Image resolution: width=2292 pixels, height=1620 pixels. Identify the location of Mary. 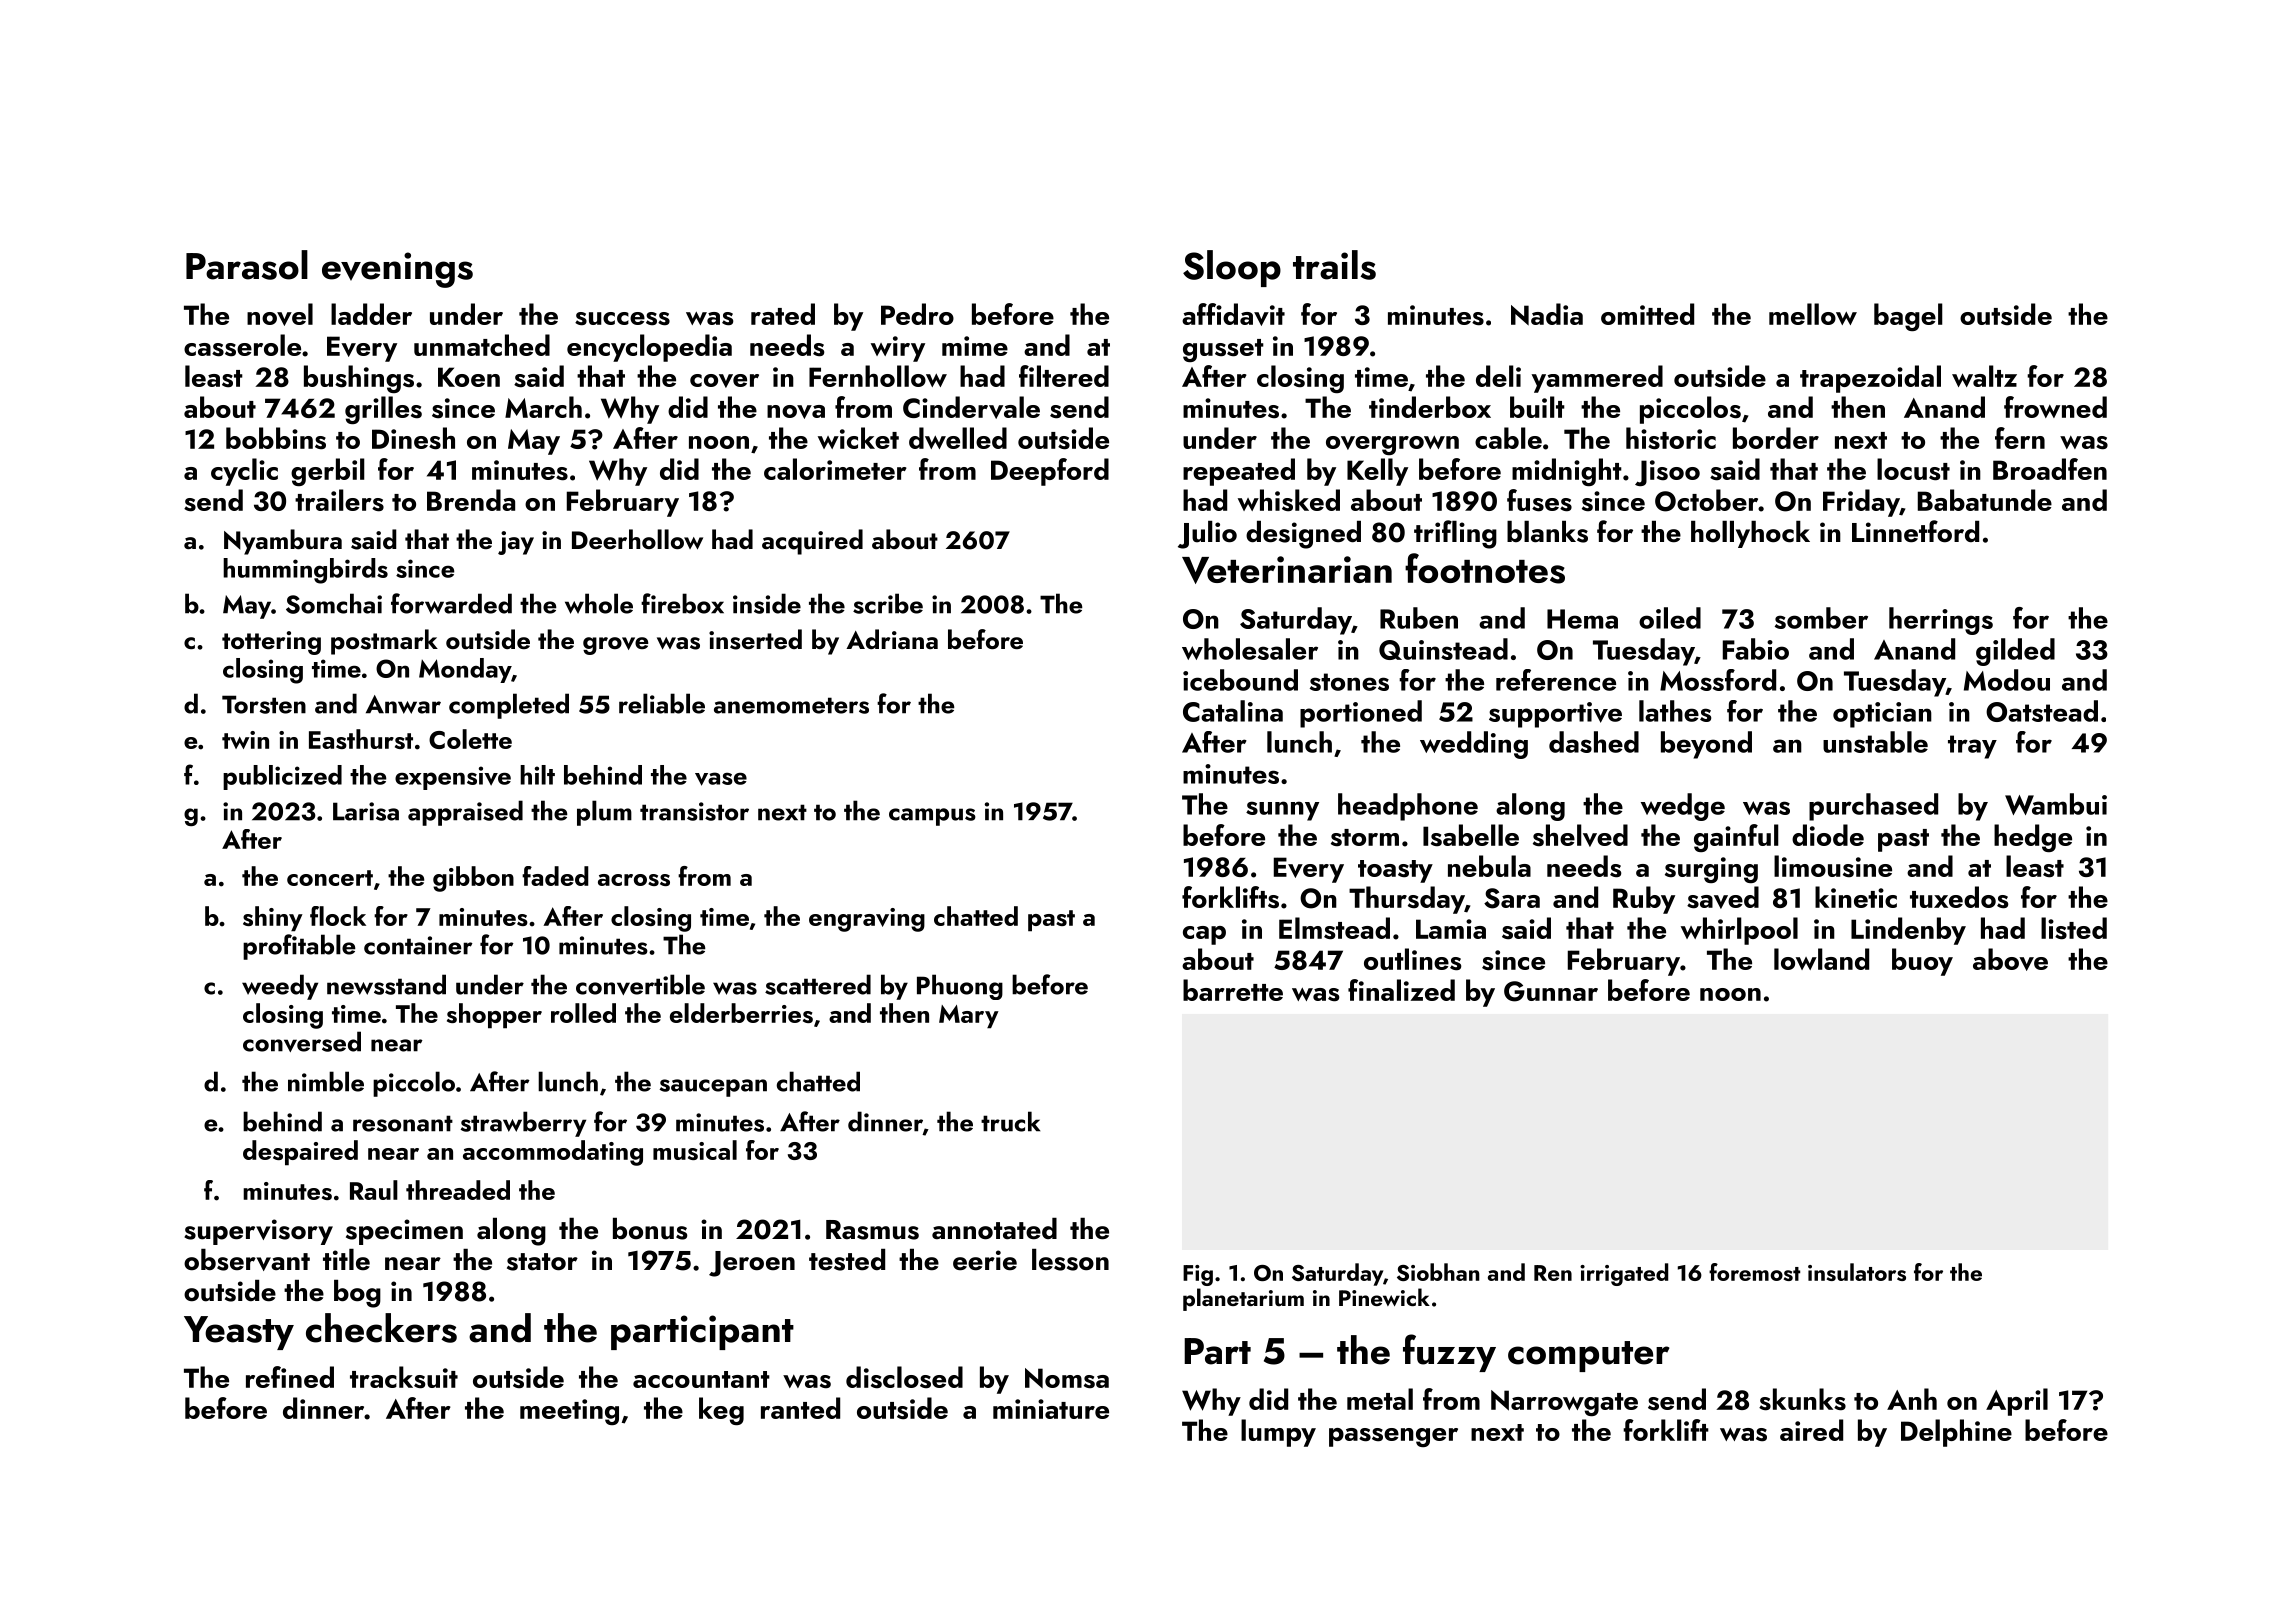
(969, 1017).
